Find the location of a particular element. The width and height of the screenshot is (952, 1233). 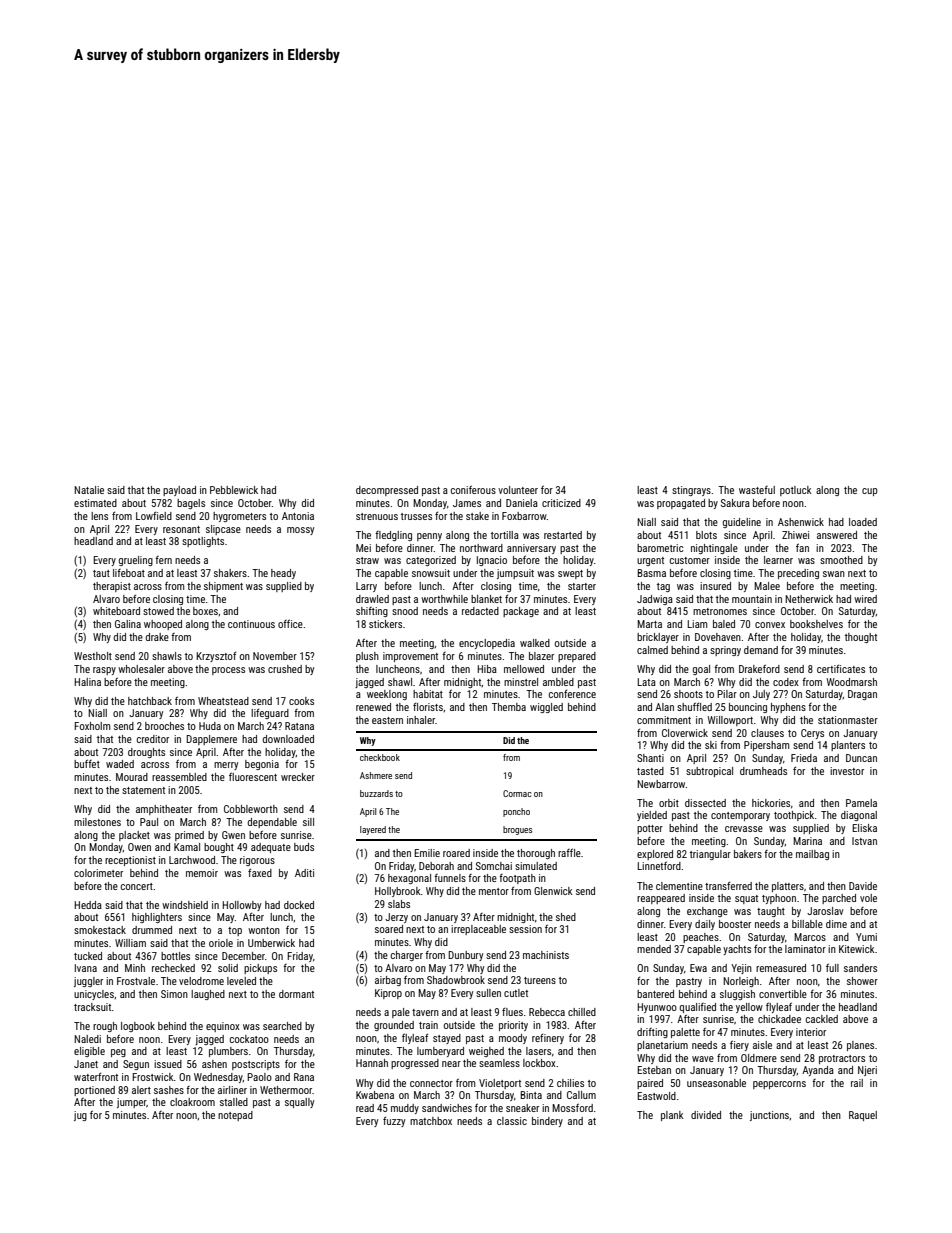

session is located at coordinates (525, 929).
